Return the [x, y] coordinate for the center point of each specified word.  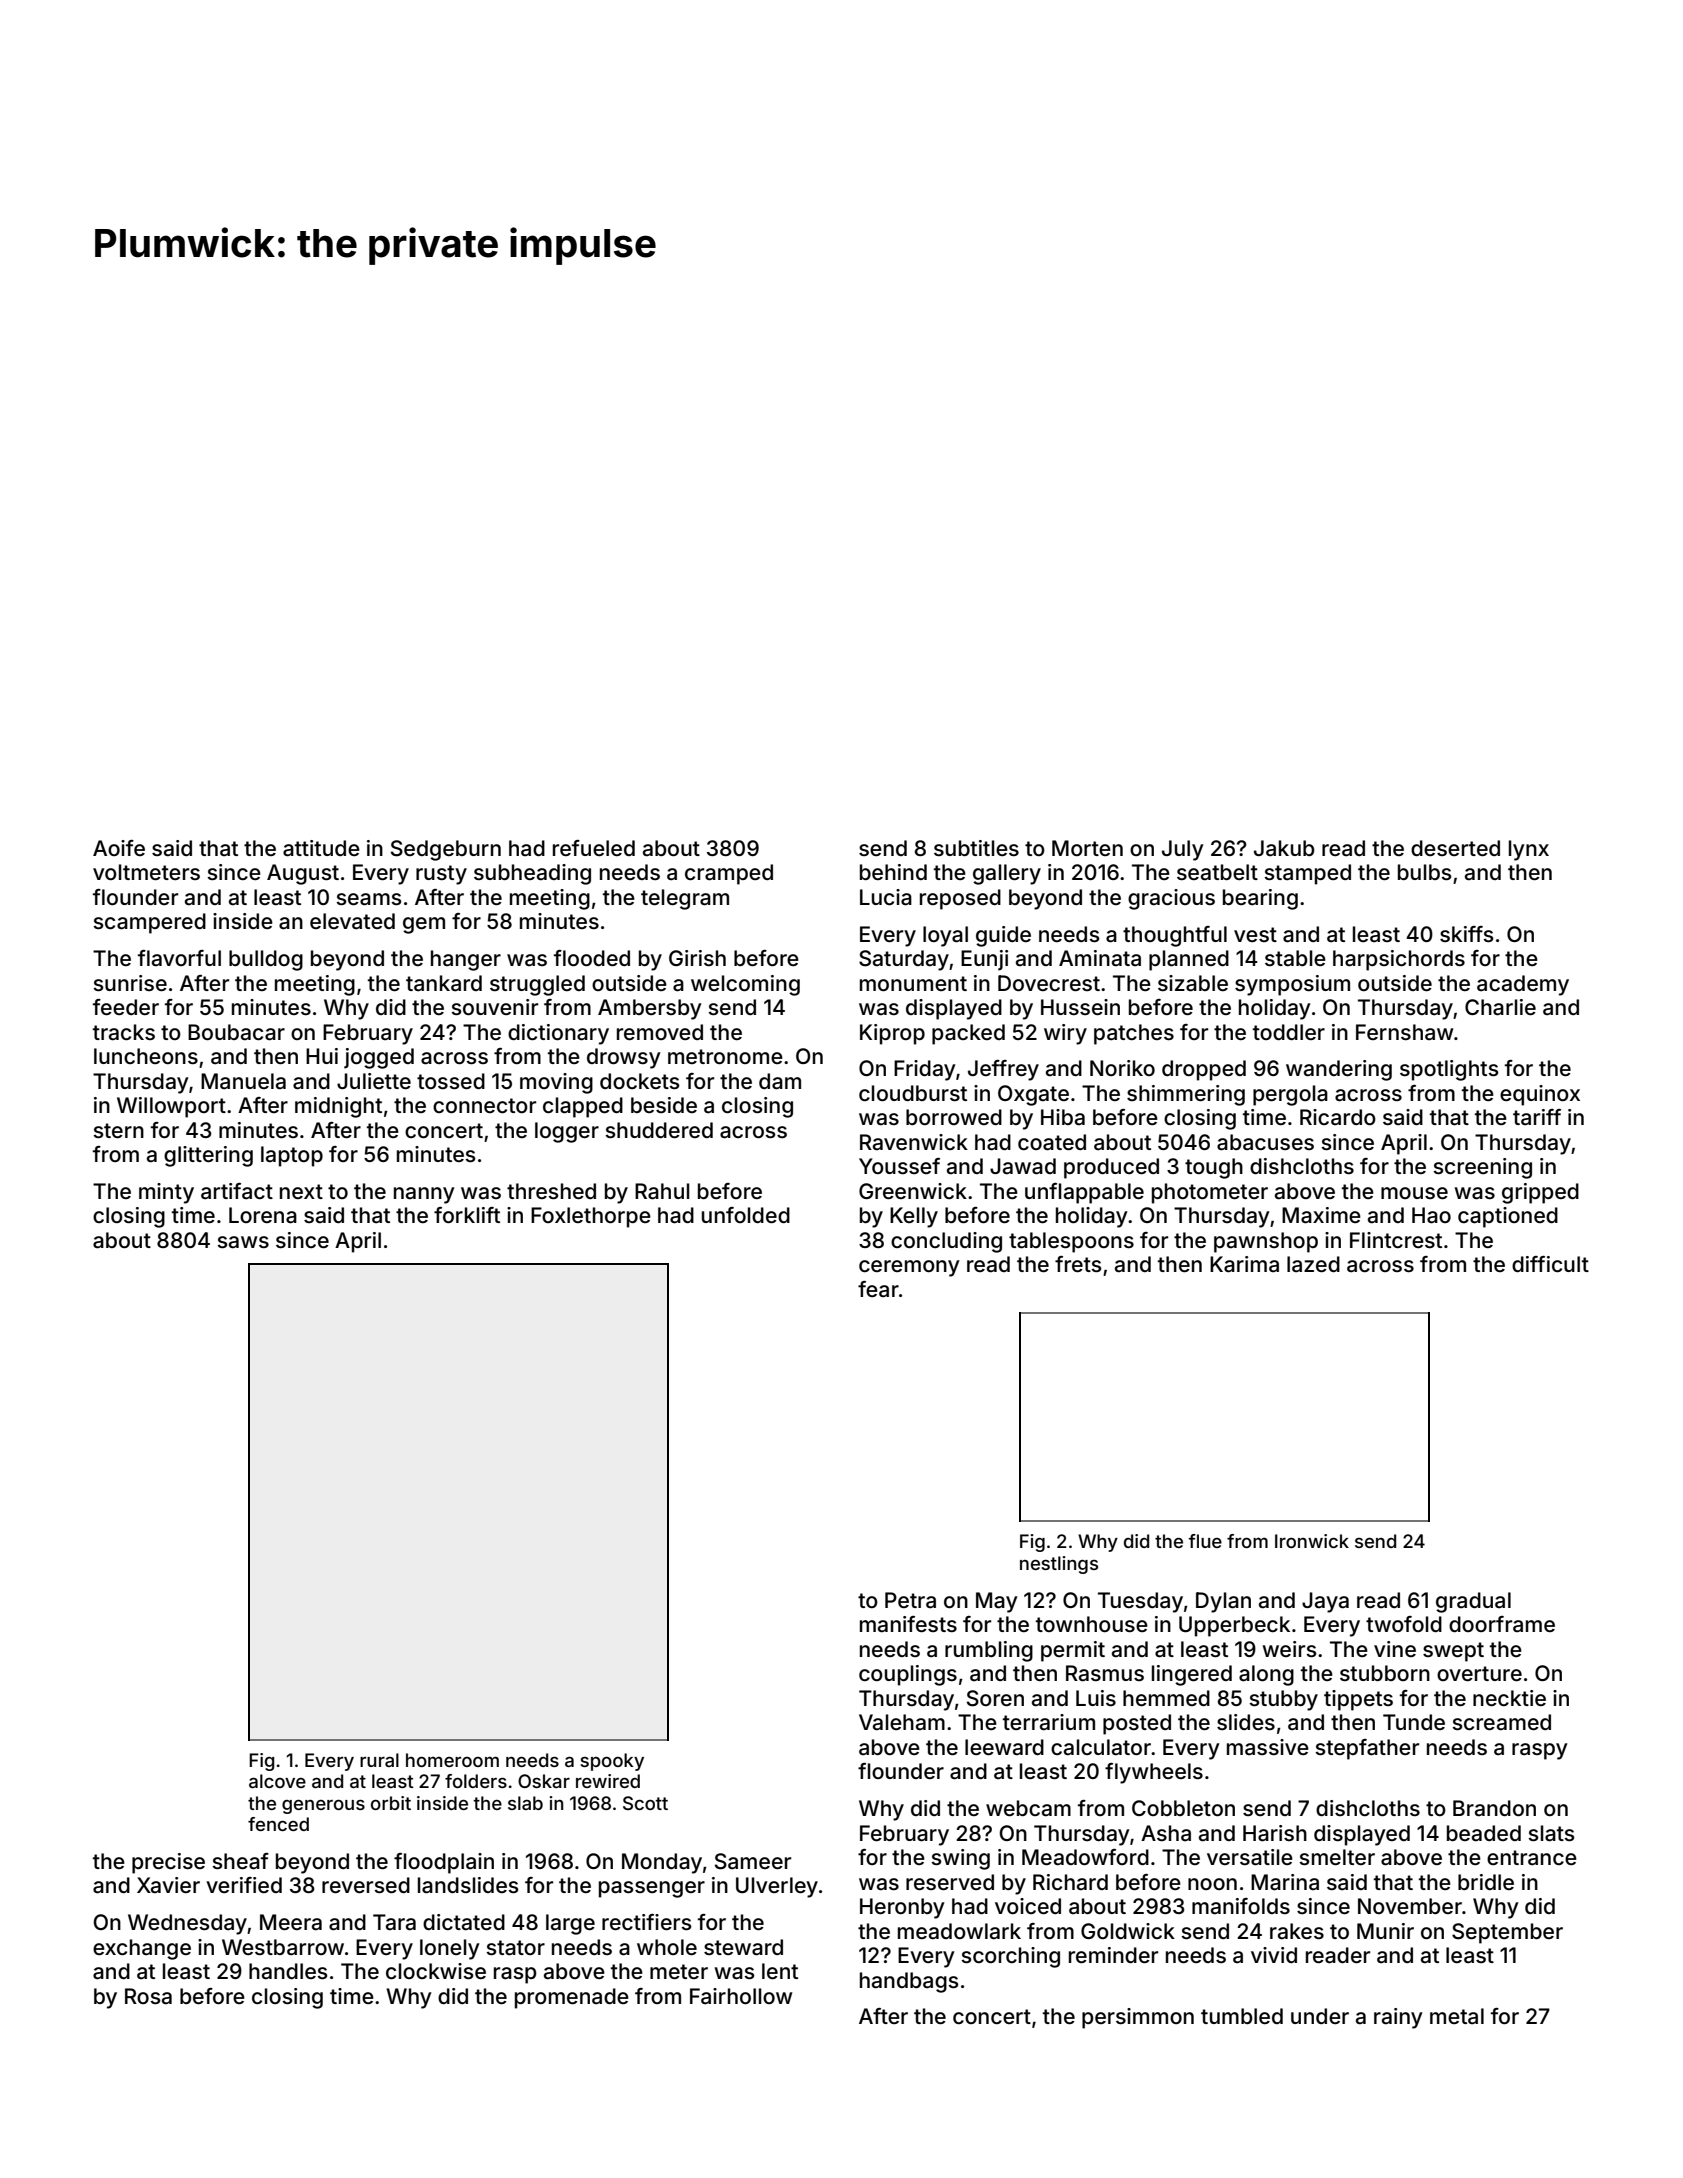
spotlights [1449, 1070]
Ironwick [1312, 1541]
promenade [572, 1998]
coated [1052, 1142]
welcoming [745, 985]
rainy [1398, 2018]
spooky [612, 1762]
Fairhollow [741, 1996]
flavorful [179, 958]
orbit [391, 1803]
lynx [1529, 850]
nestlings [1059, 1565]
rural [379, 1760]
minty [166, 1193]
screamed [1501, 1722]
